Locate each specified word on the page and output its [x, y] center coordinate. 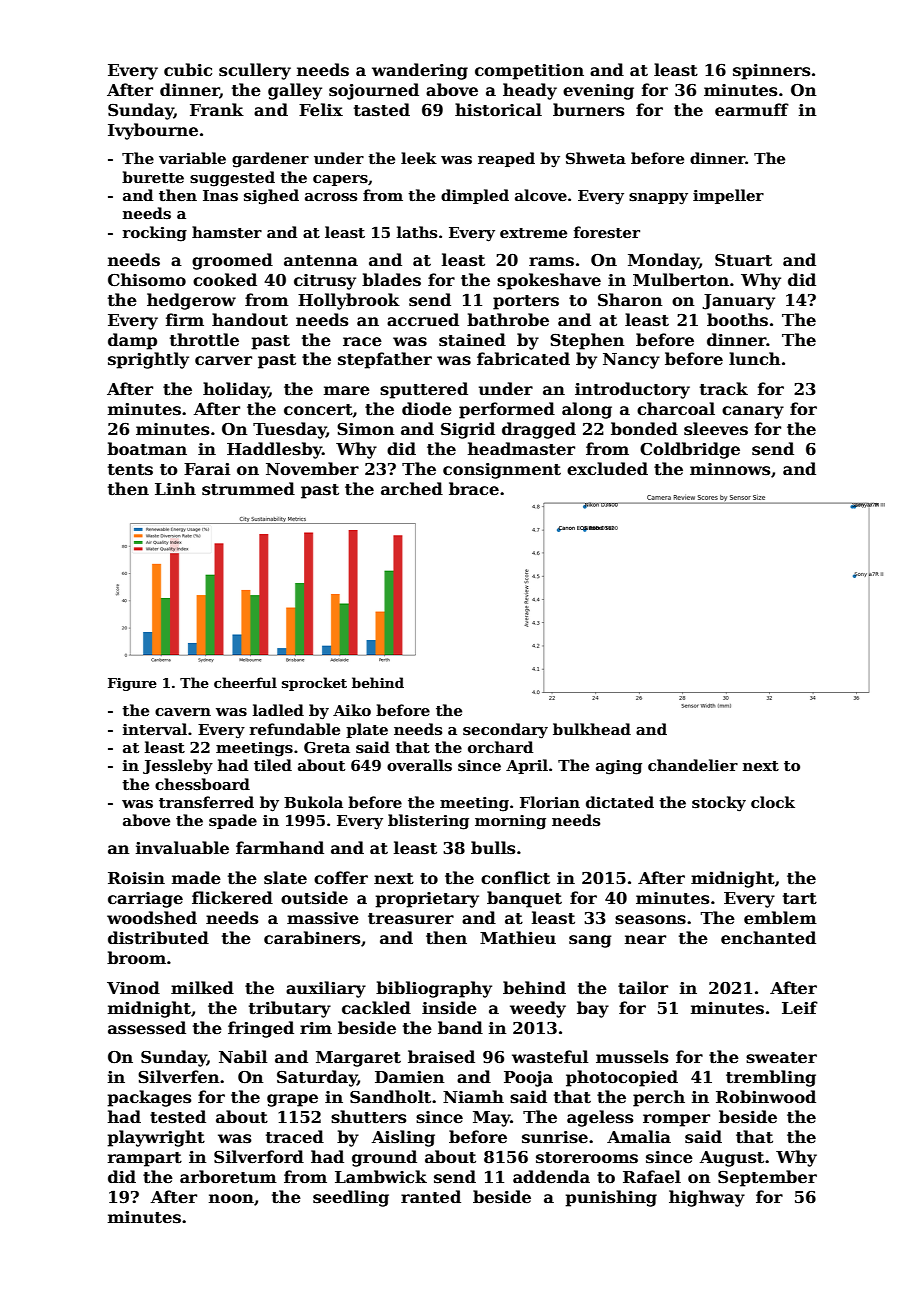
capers [340, 180]
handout [250, 320]
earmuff [752, 109]
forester [607, 232]
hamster [227, 232]
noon [231, 1199]
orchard [500, 747]
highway [707, 1198]
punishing [611, 1198]
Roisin [136, 878]
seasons [650, 920]
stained [472, 340]
